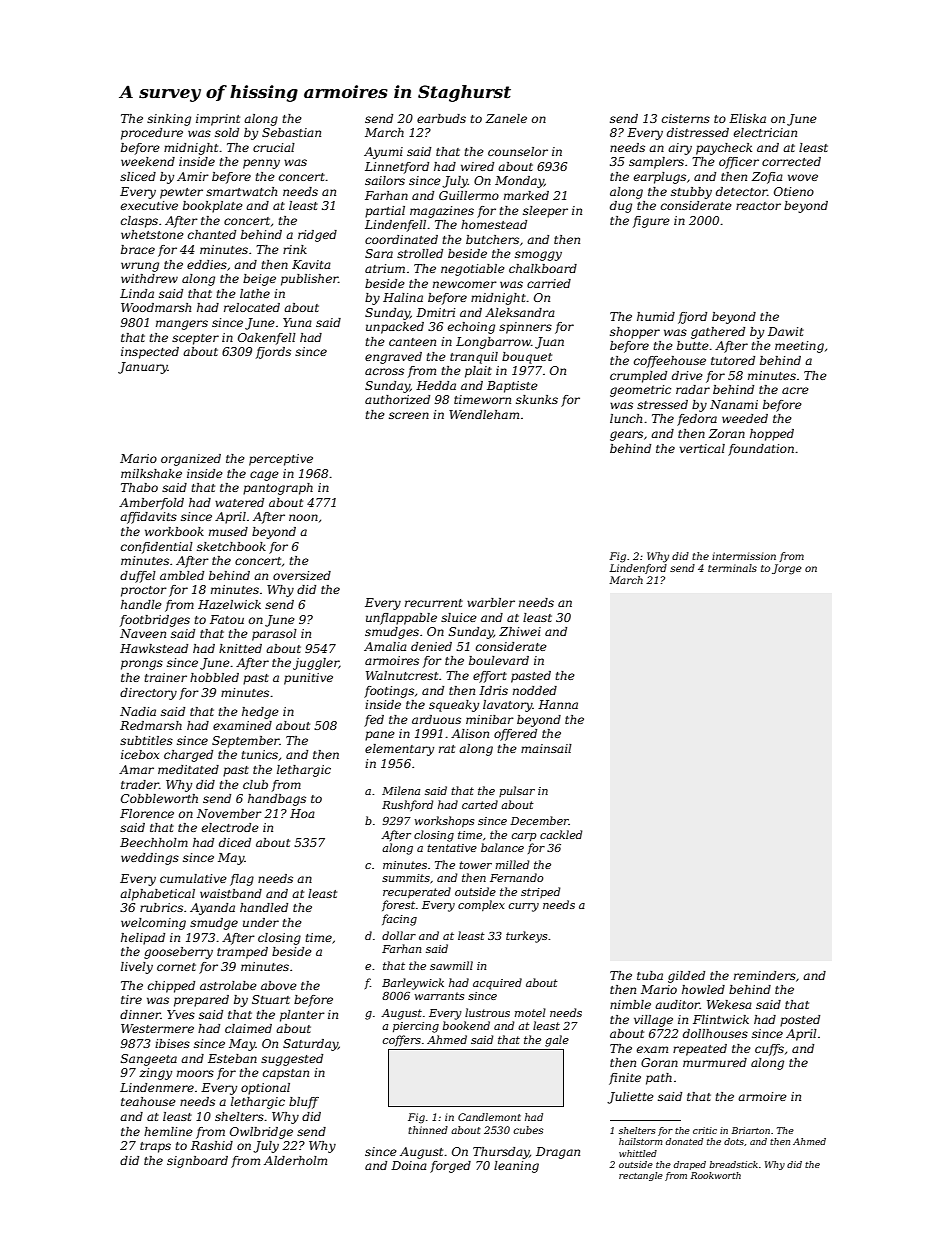  What do you see at coordinates (144, 591) in the screenshot?
I see `proctor` at bounding box center [144, 591].
